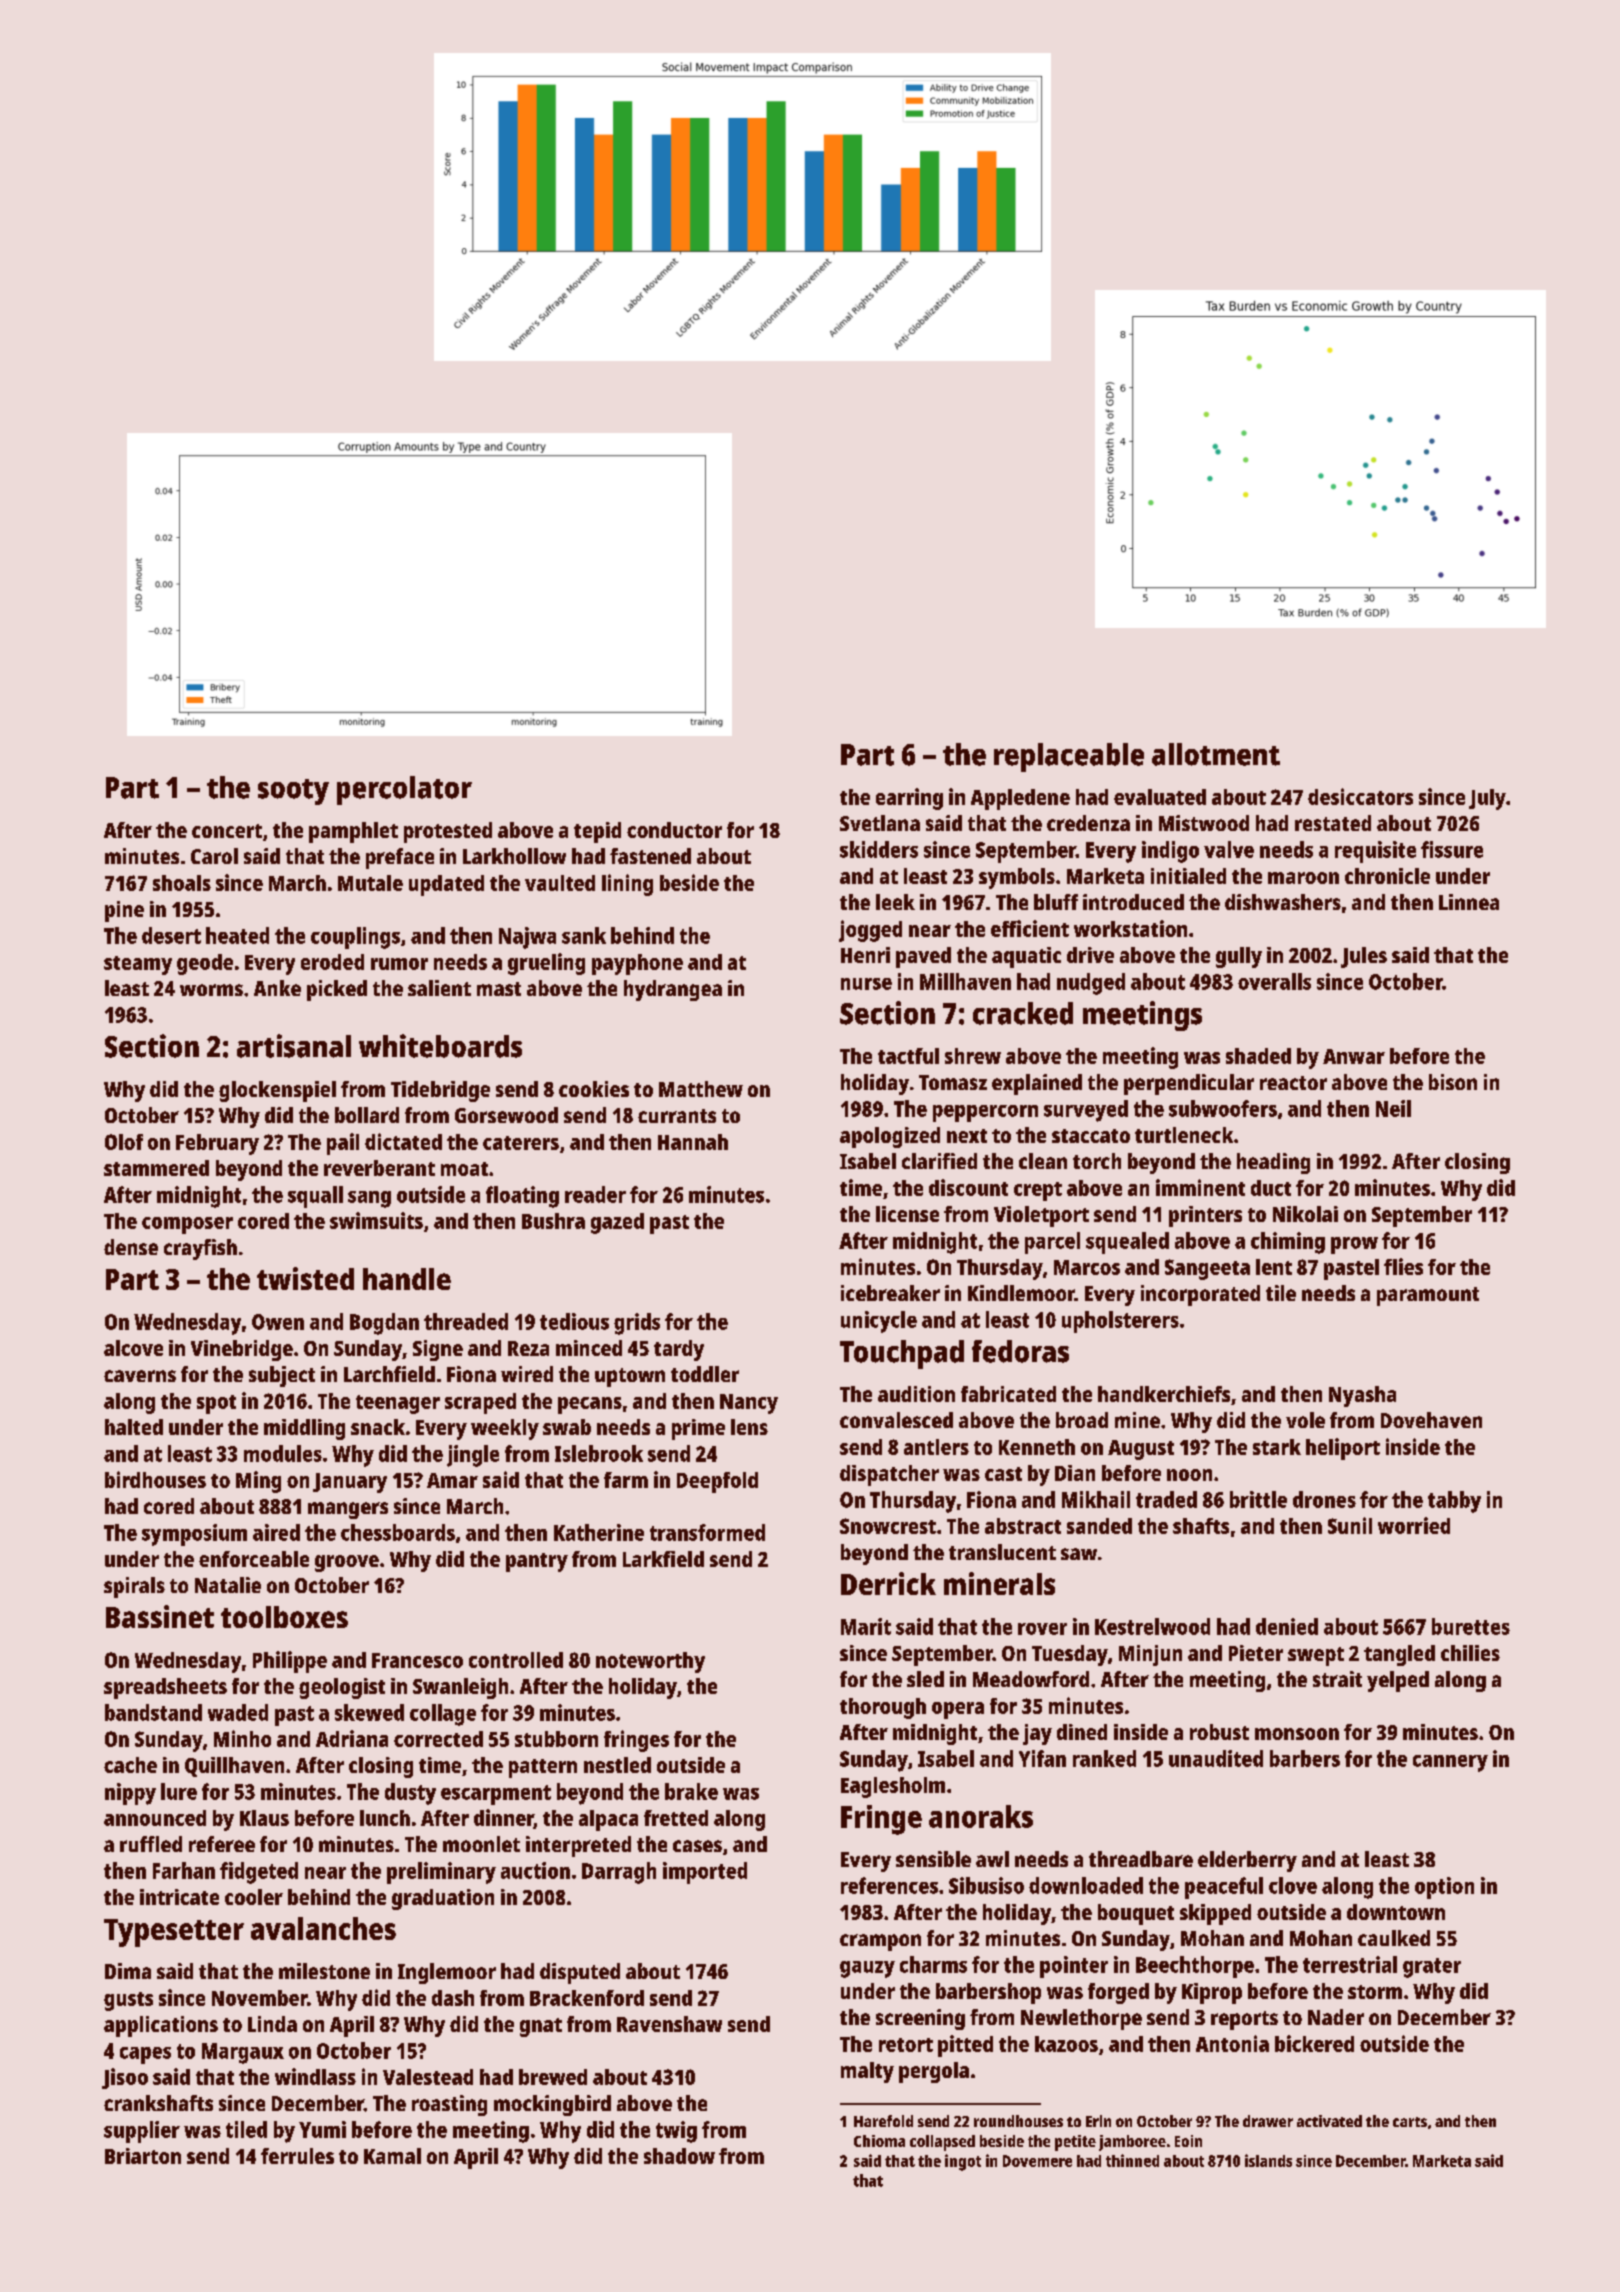 The image size is (1620, 2292). What do you see at coordinates (677, 1116) in the image?
I see `currants` at bounding box center [677, 1116].
